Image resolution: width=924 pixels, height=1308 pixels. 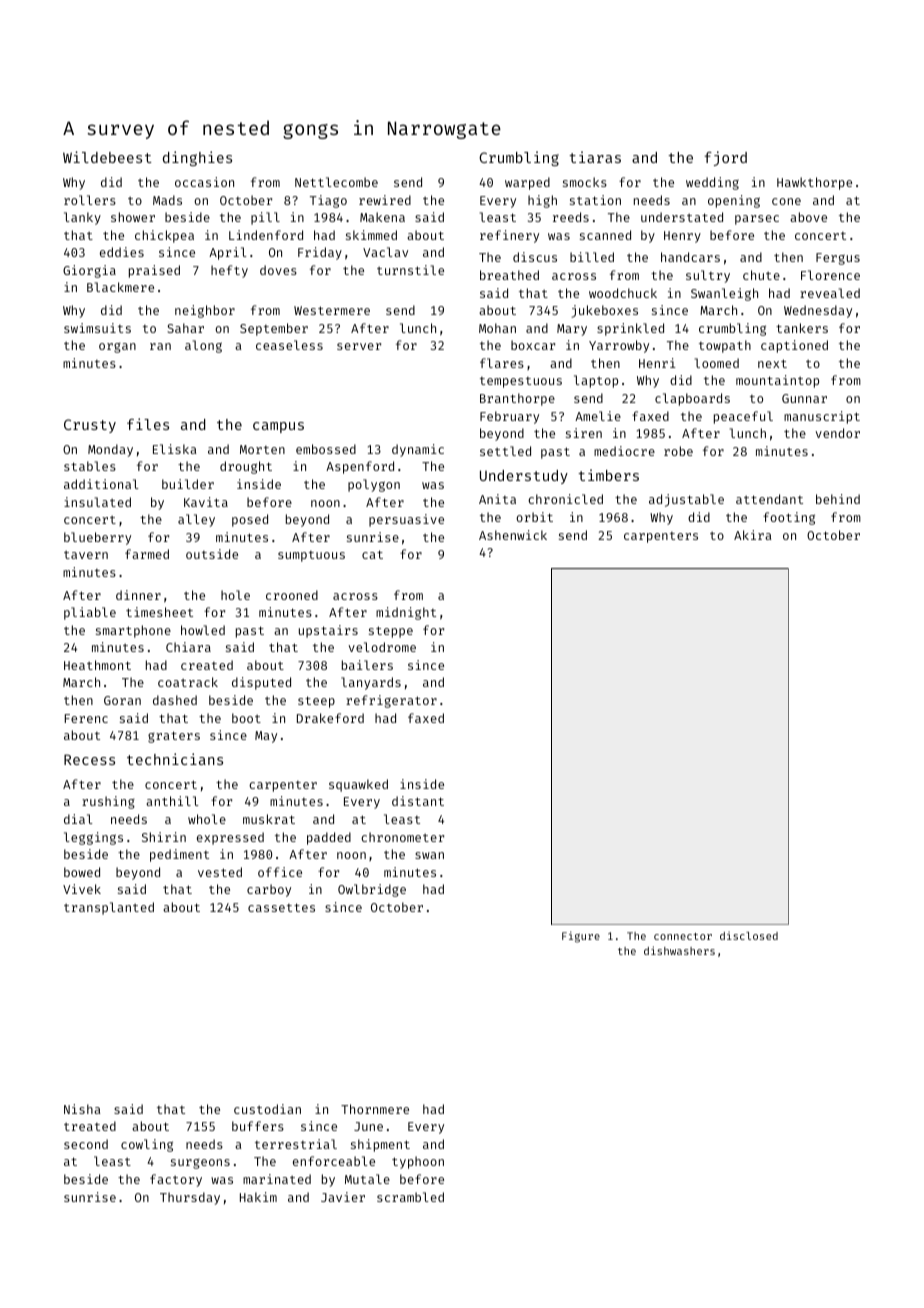 I want to click on Nettlecombe, so click(x=336, y=182).
